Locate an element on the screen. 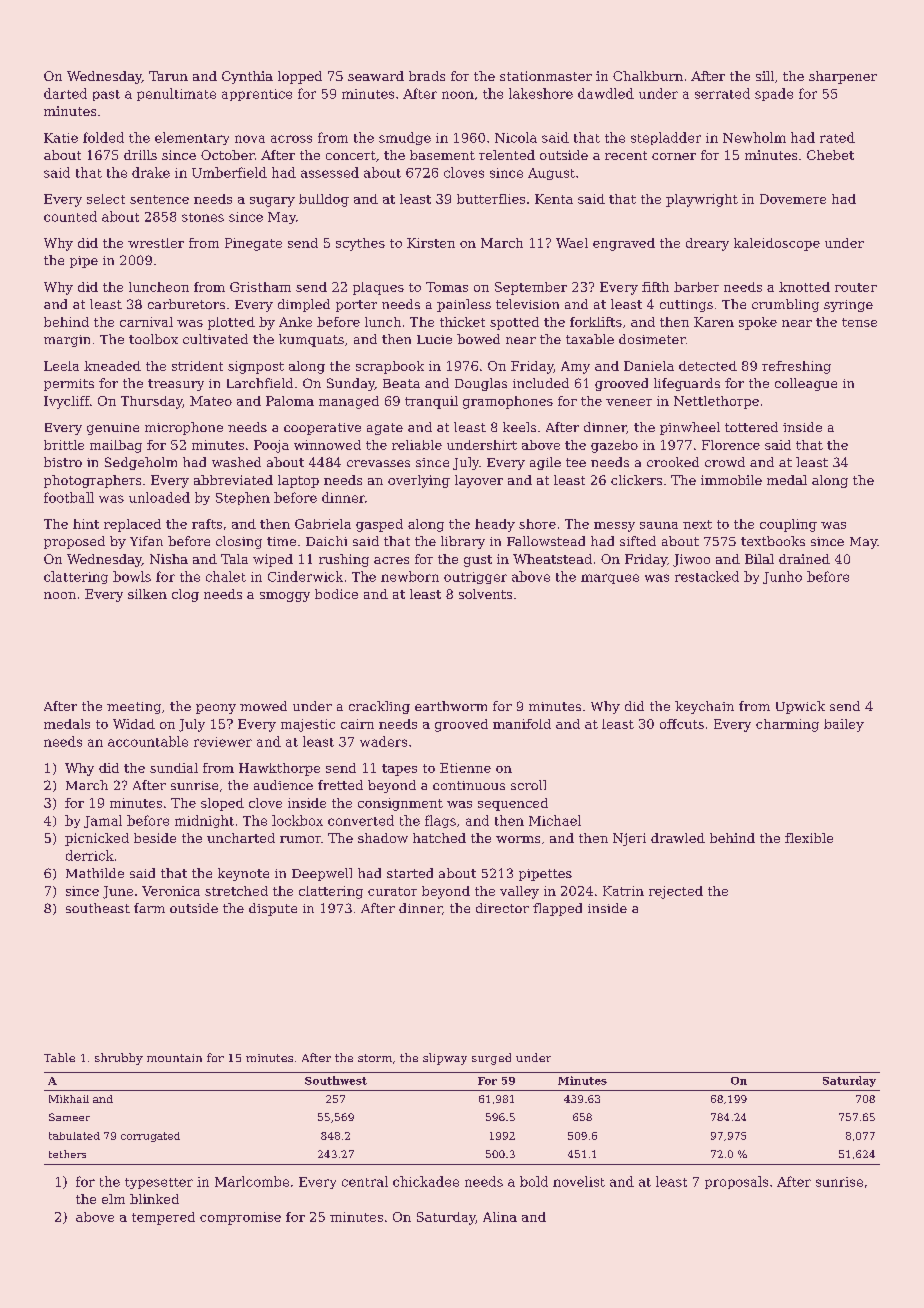 The width and height of the screenshot is (924, 1308). typesetter is located at coordinates (159, 1183).
